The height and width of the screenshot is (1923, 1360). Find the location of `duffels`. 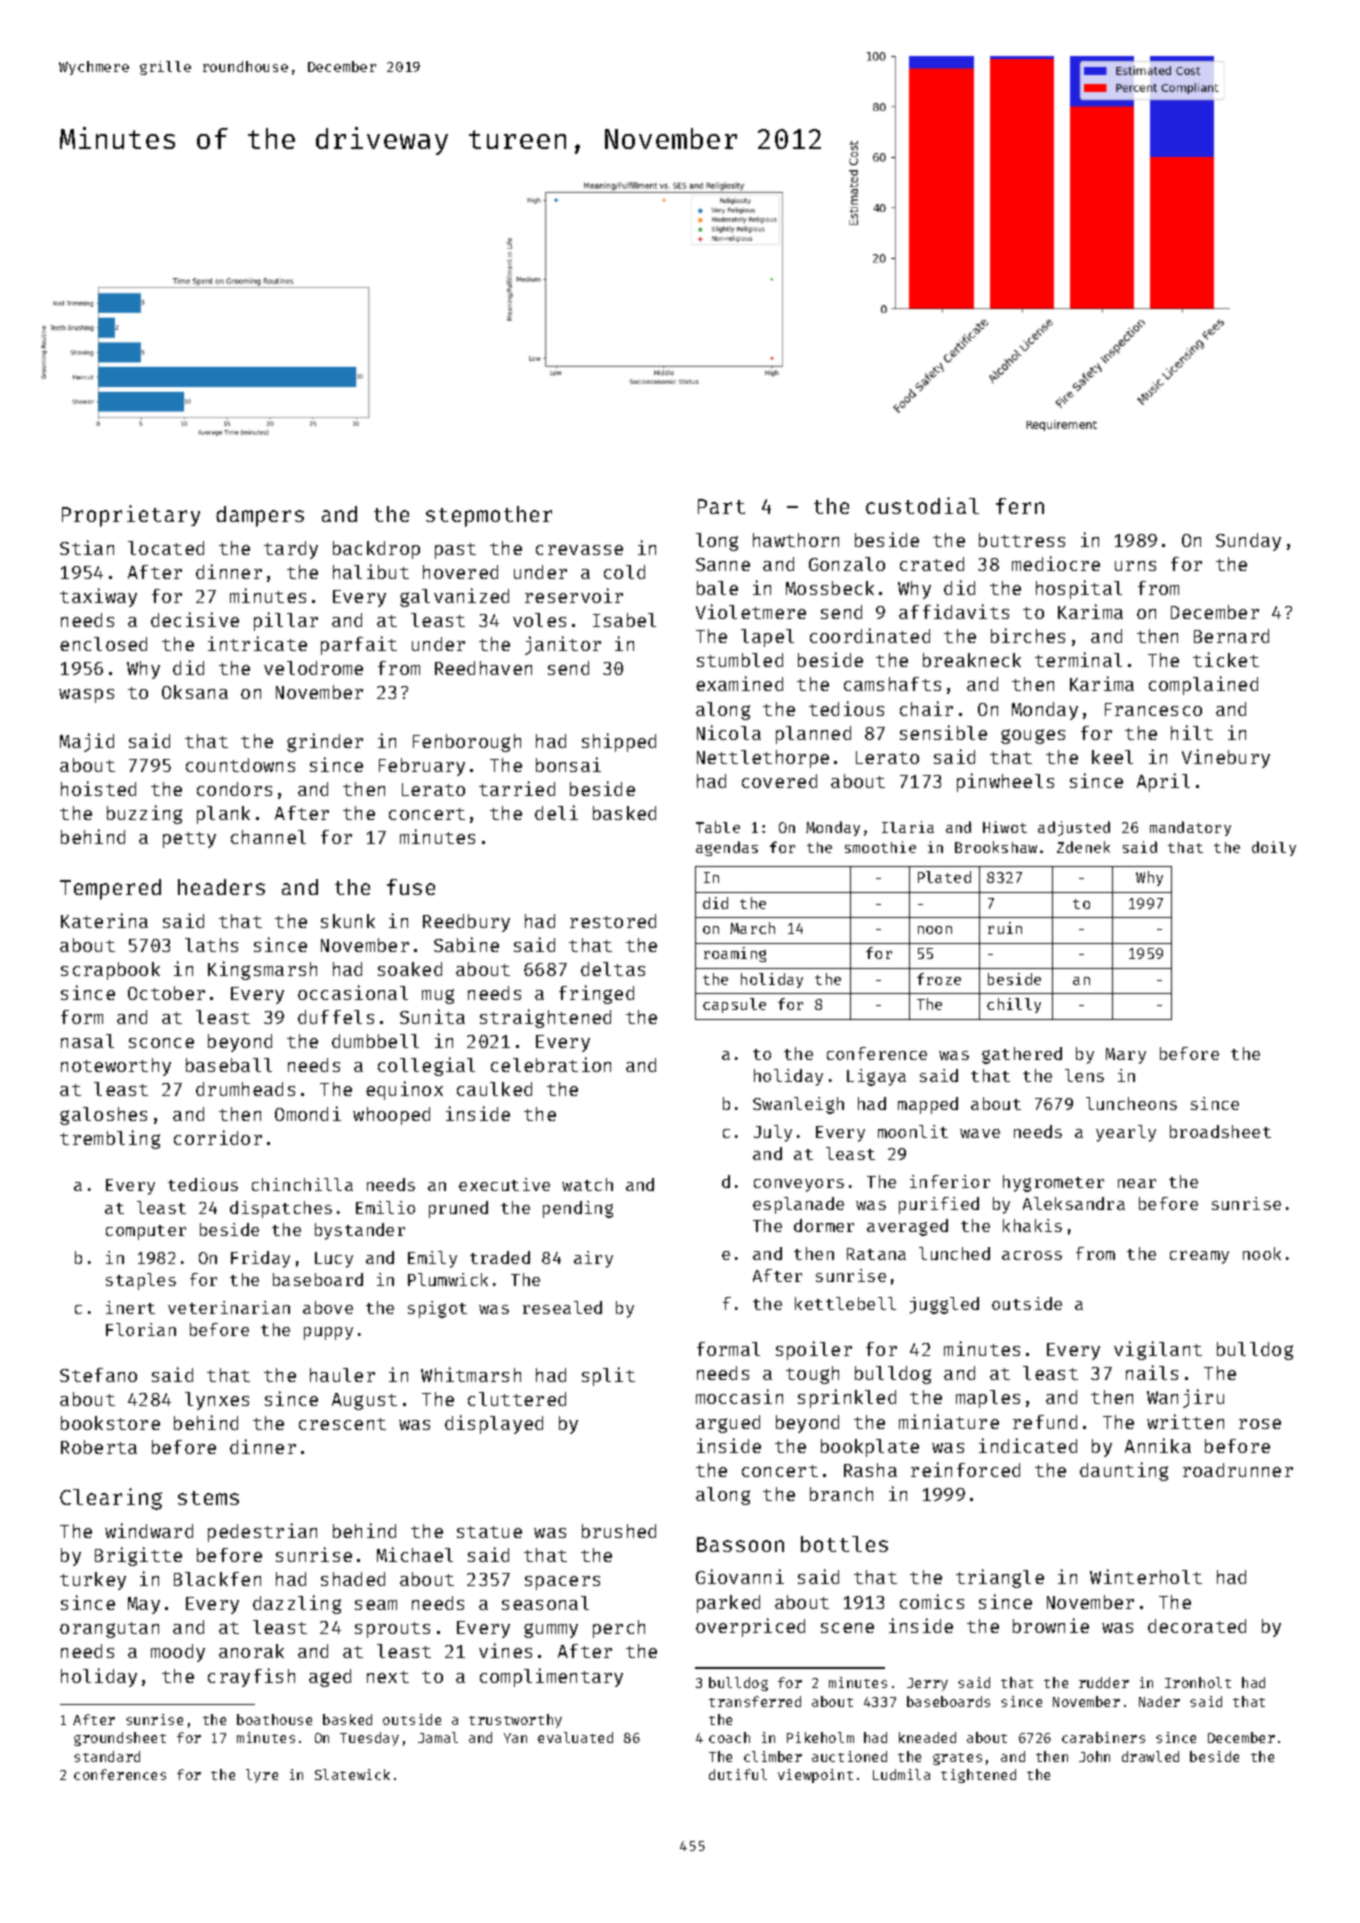

duffels is located at coordinates (336, 1017).
